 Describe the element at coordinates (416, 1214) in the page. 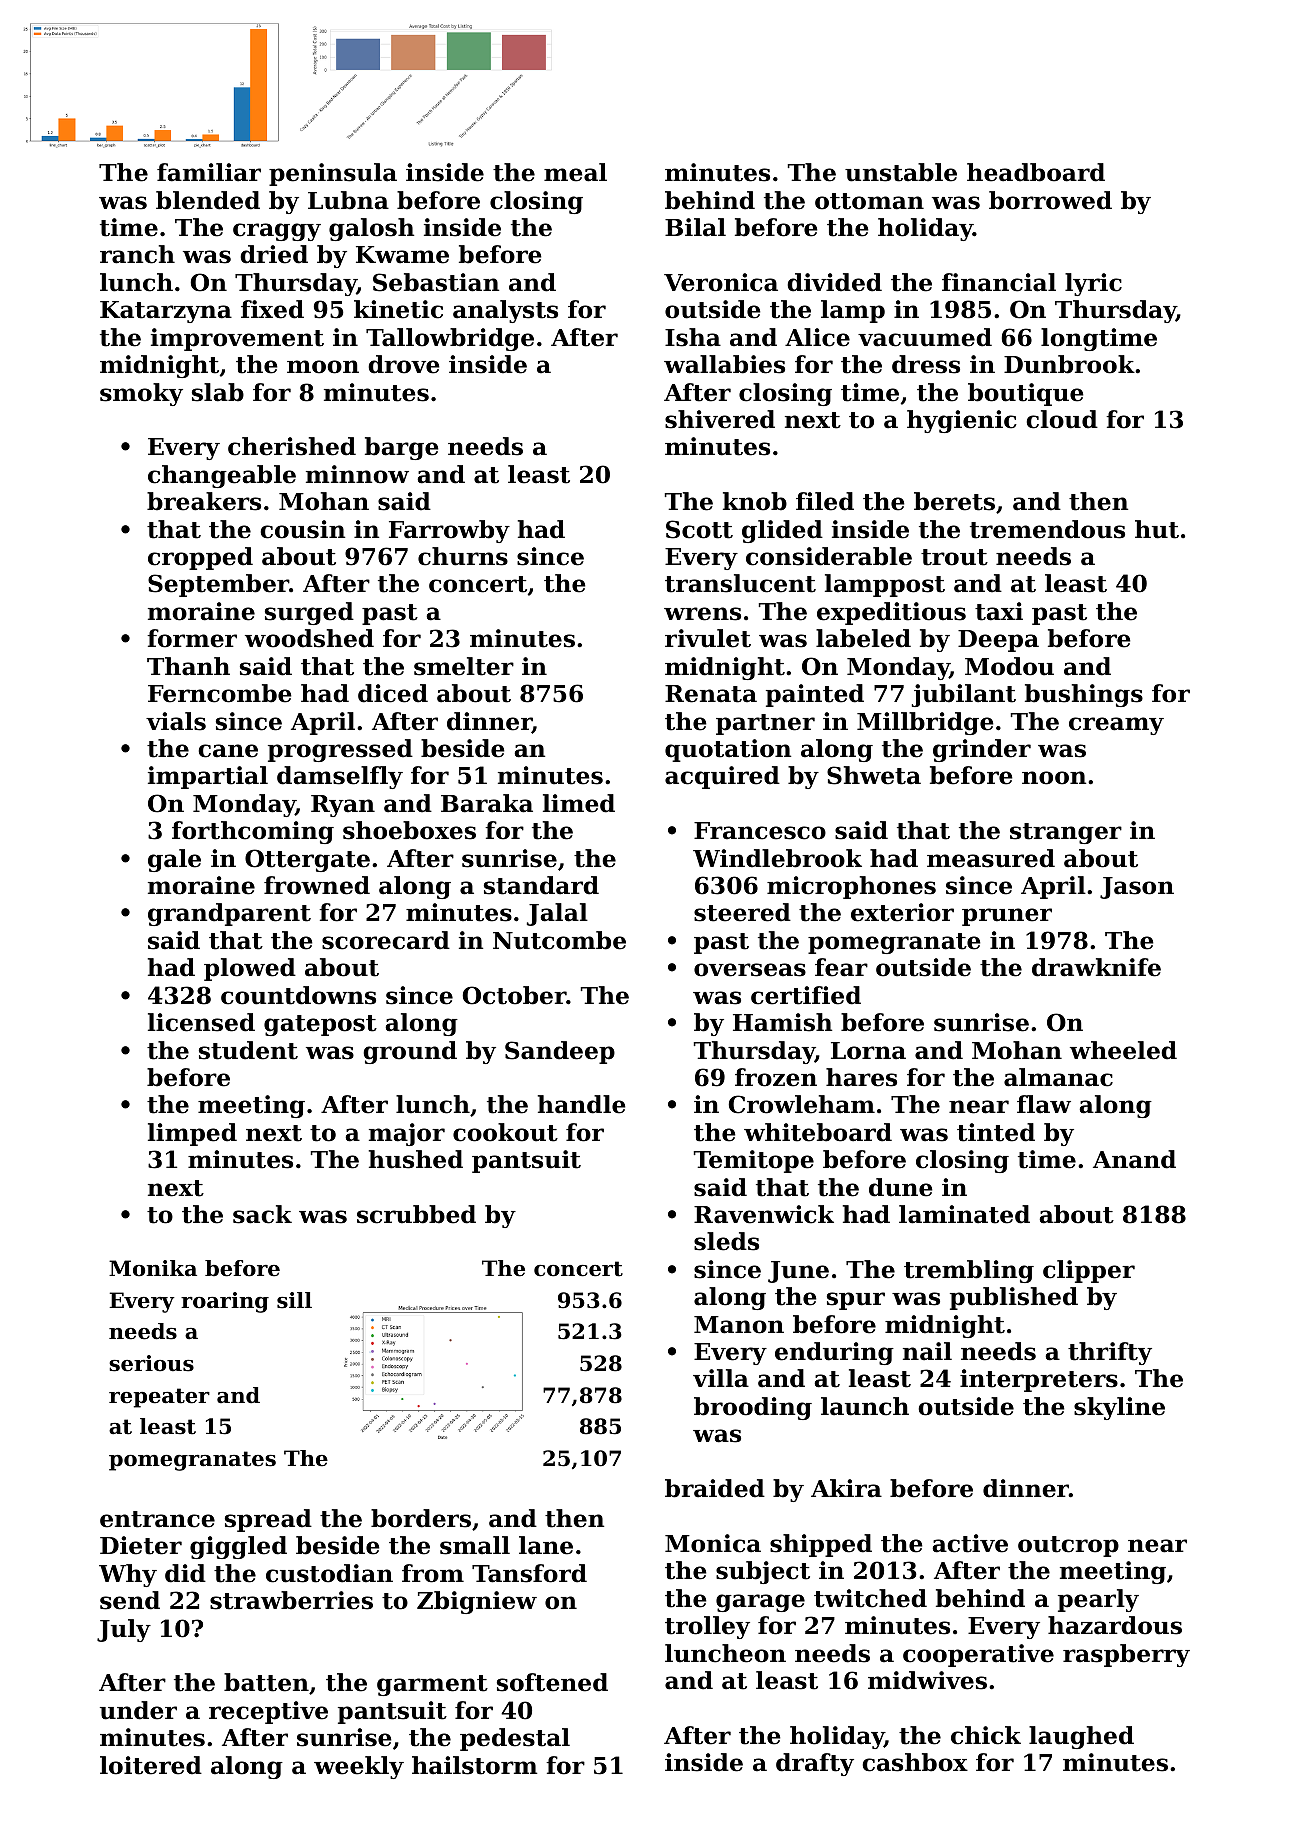

I see `scrubbed` at that location.
